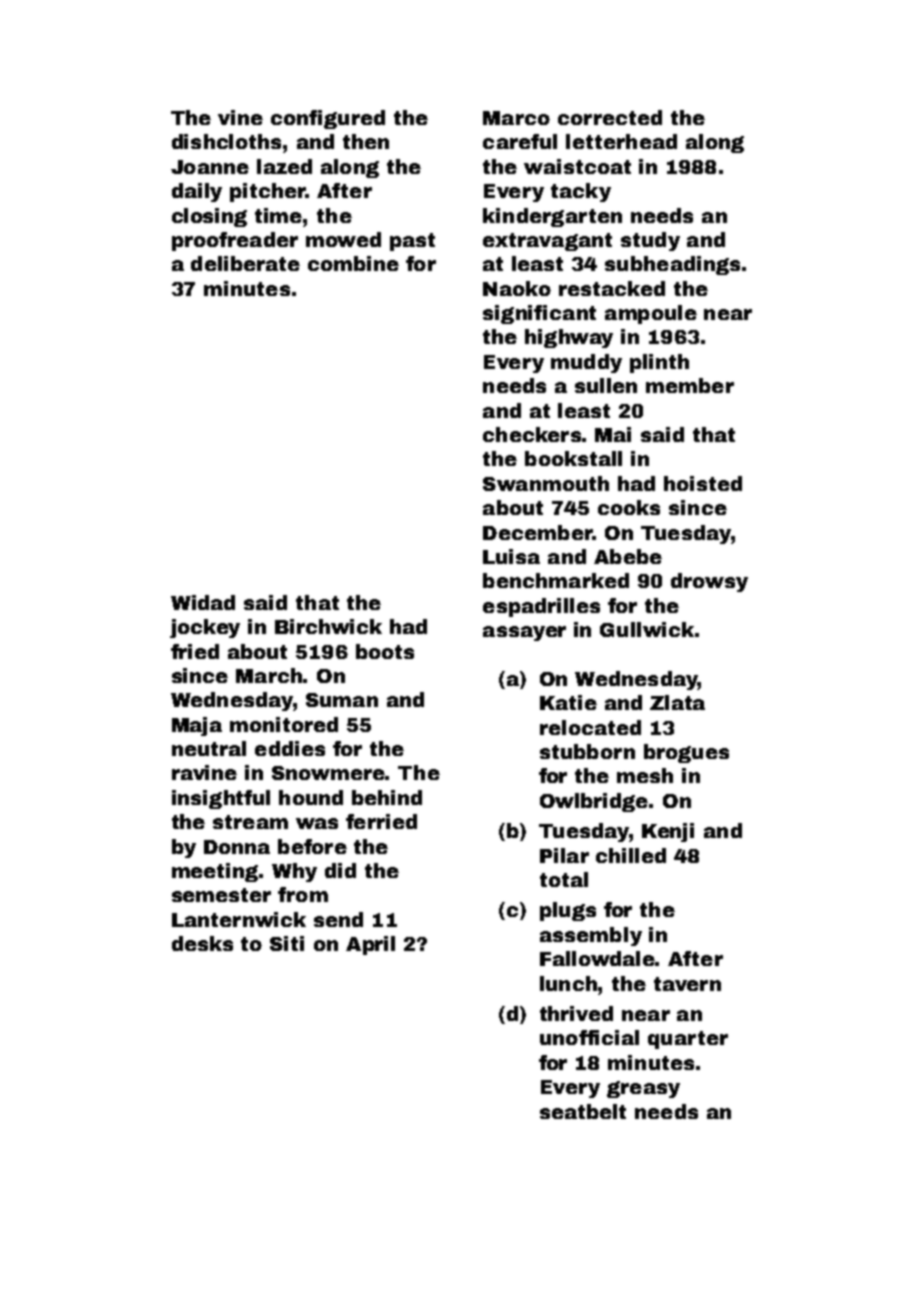  I want to click on configured, so click(328, 119).
